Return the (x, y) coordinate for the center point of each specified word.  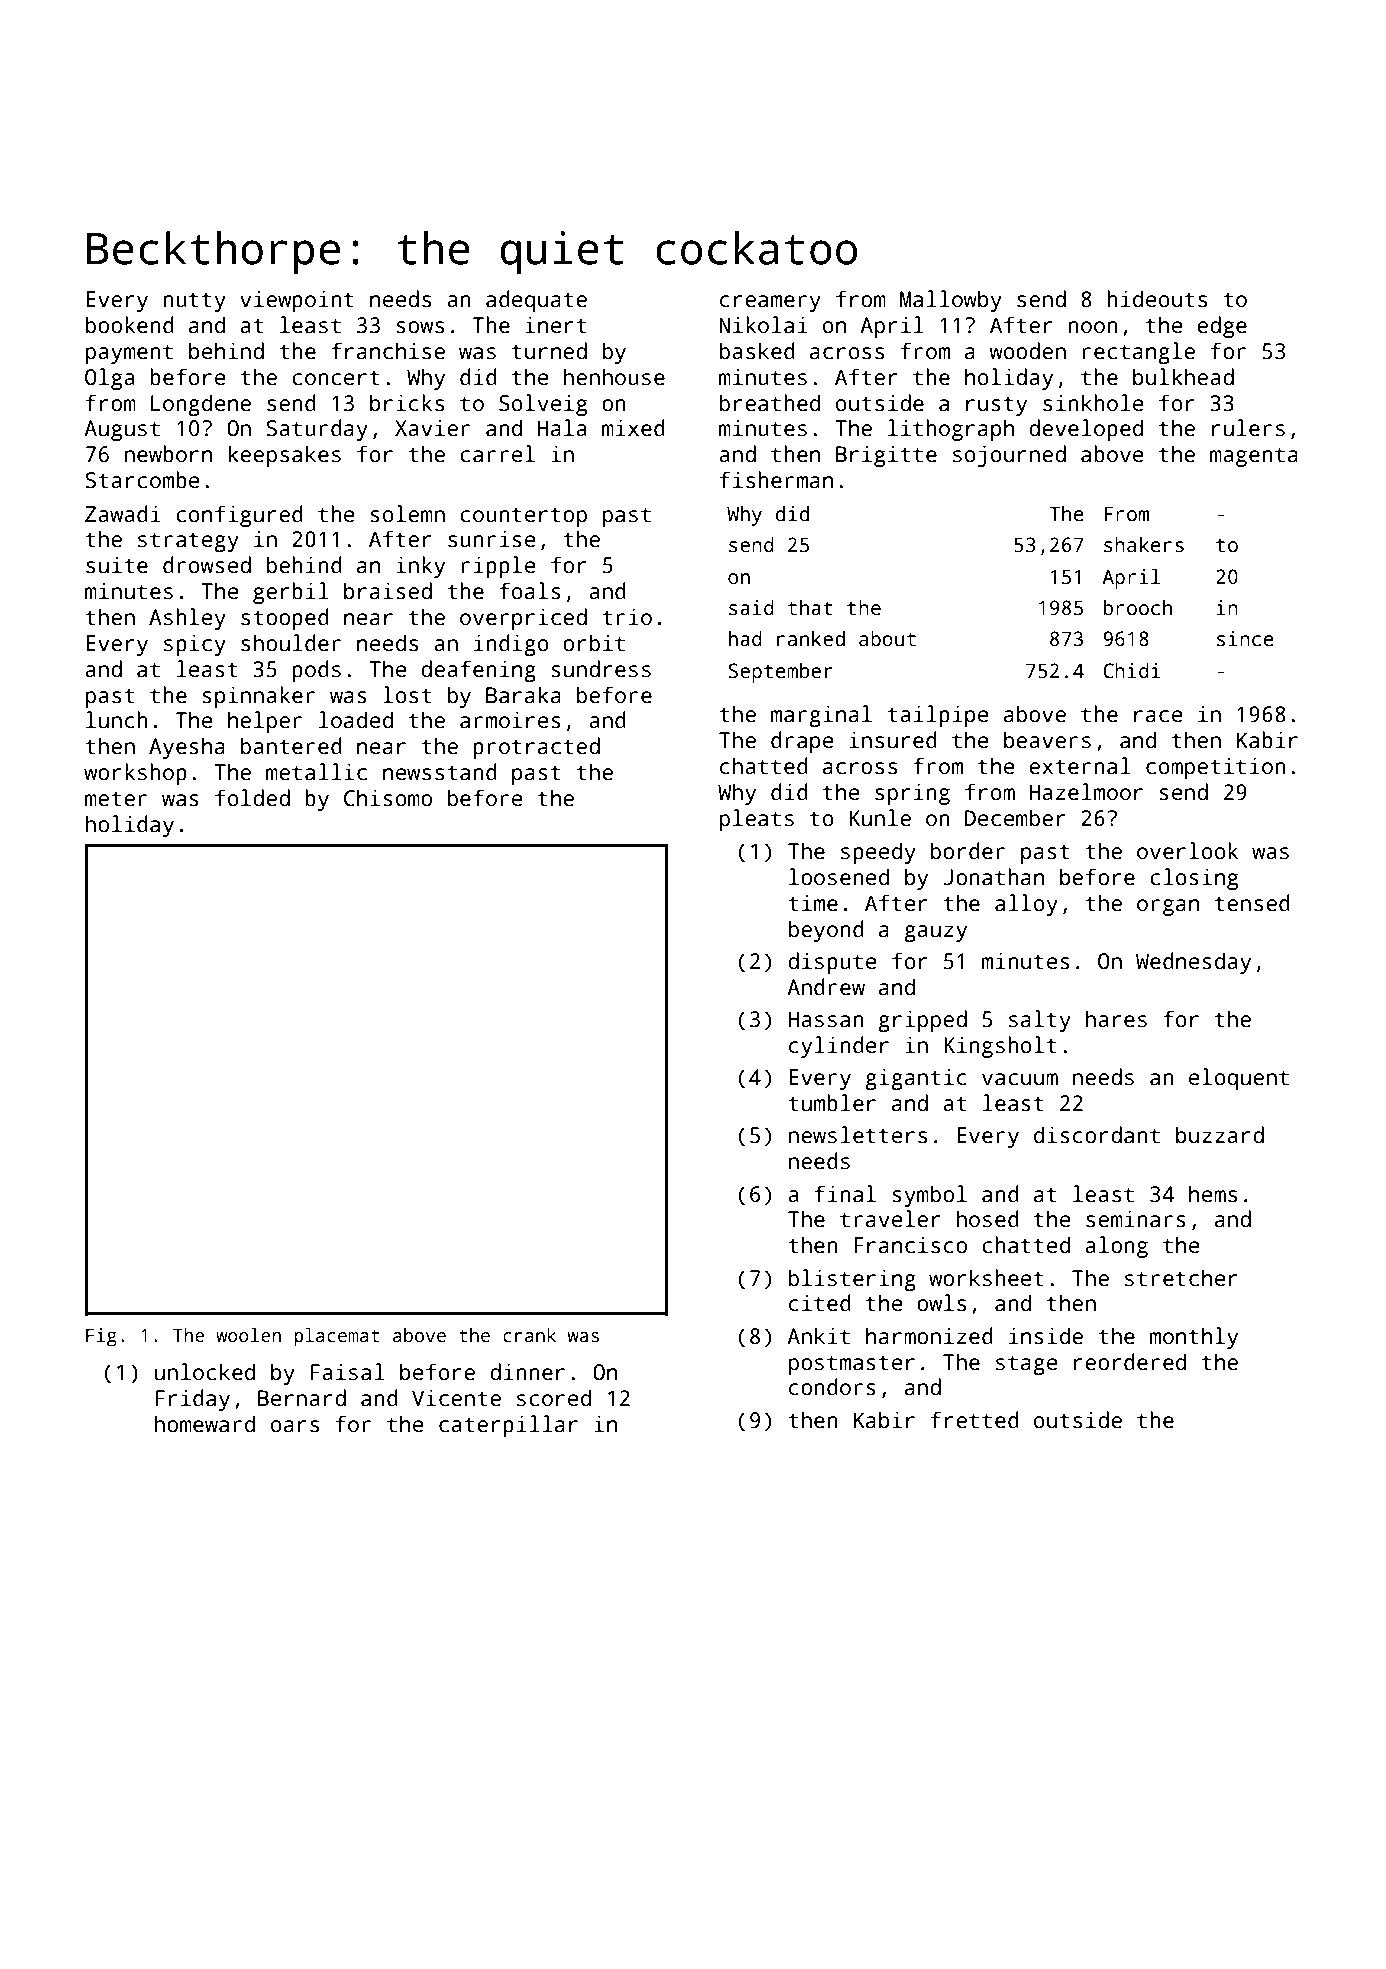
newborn (168, 454)
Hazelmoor (1086, 792)
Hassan (826, 1019)
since (1245, 639)
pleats (757, 820)
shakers (1144, 545)
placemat (336, 1337)
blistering (852, 1280)
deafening (478, 671)
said (751, 608)
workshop (135, 774)
